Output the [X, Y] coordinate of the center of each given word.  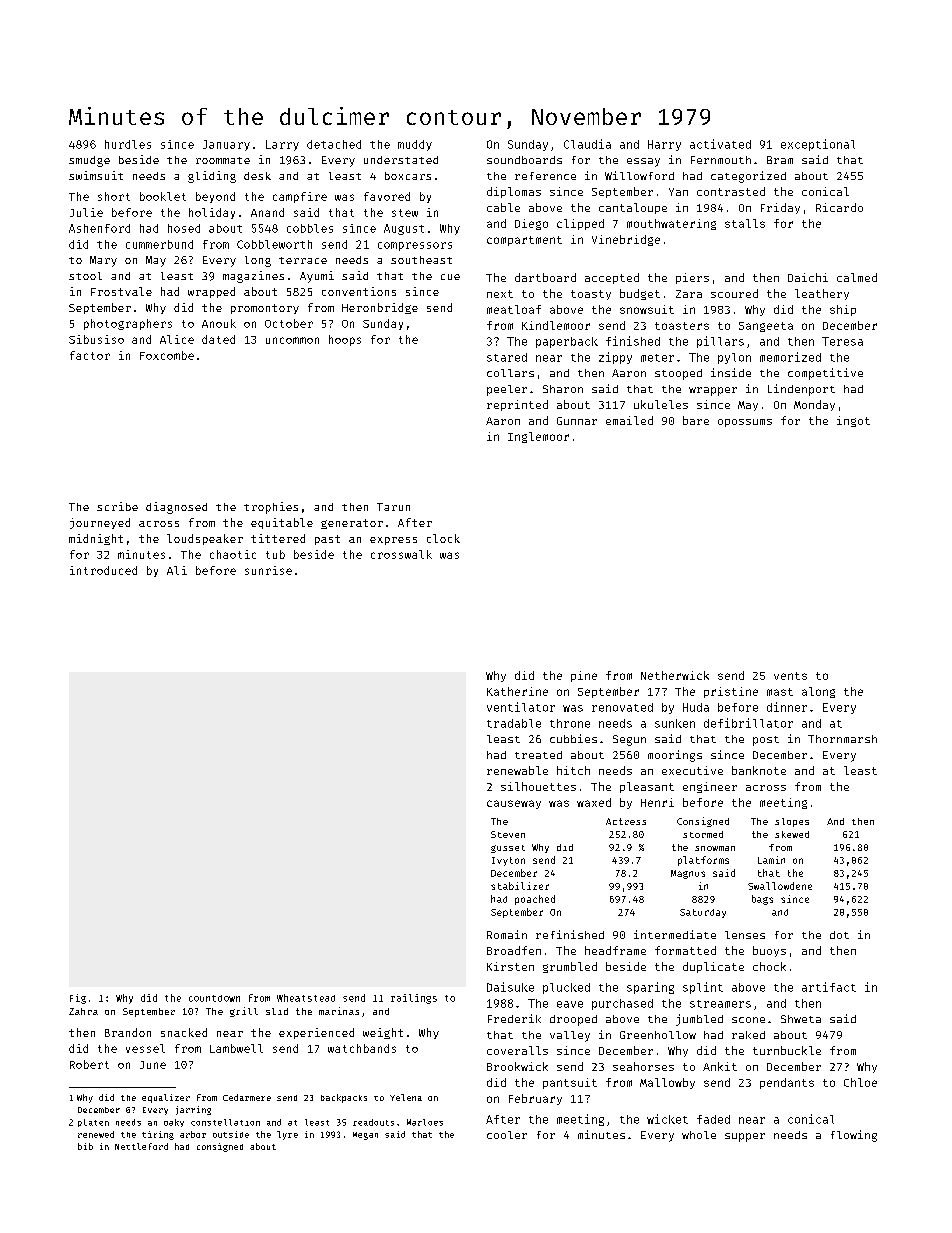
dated [218, 339]
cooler [507, 1135]
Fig [78, 999]
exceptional [818, 145]
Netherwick [675, 675]
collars [510, 373]
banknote [759, 770]
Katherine [517, 691]
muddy [415, 145]
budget [640, 294]
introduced [103, 570]
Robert [89, 1064]
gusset [508, 849]
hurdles [128, 144]
